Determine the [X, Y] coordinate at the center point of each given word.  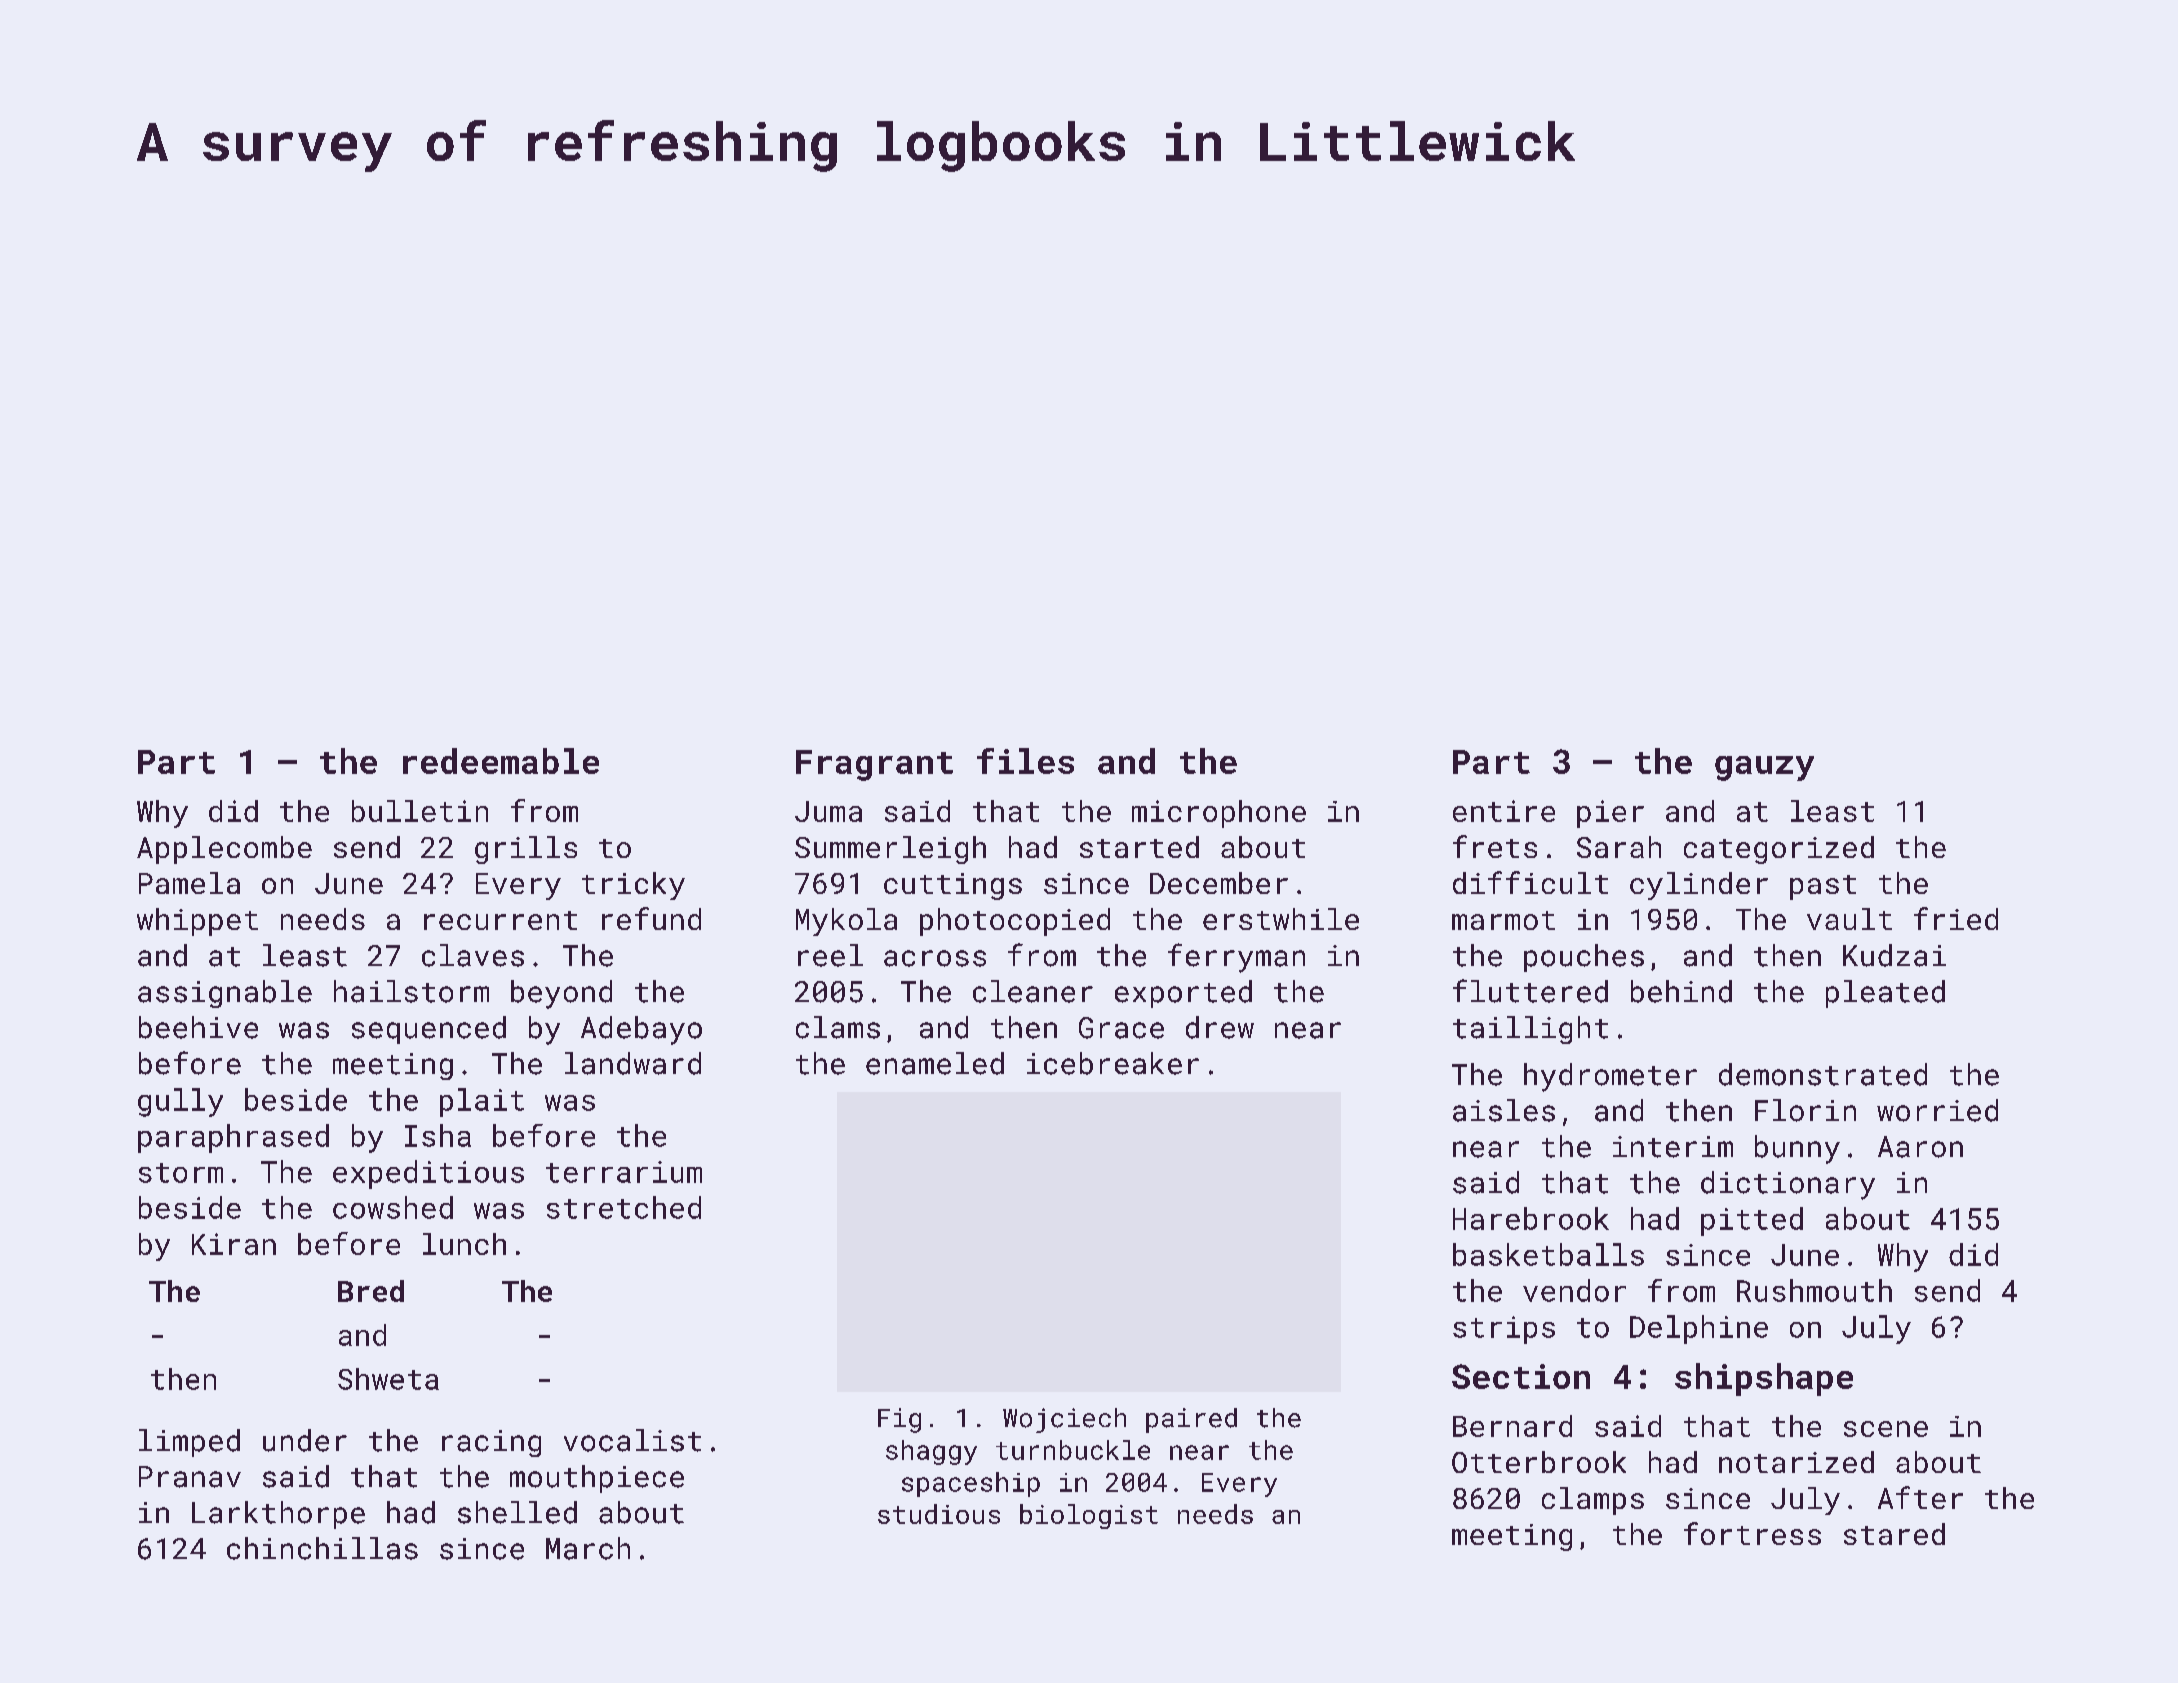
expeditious [428, 1174]
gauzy [1764, 768]
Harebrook [1531, 1218]
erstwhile [1281, 919]
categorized [1779, 850]
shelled [517, 1512]
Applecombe [224, 850]
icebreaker [1113, 1063]
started [1139, 847]
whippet [197, 922]
